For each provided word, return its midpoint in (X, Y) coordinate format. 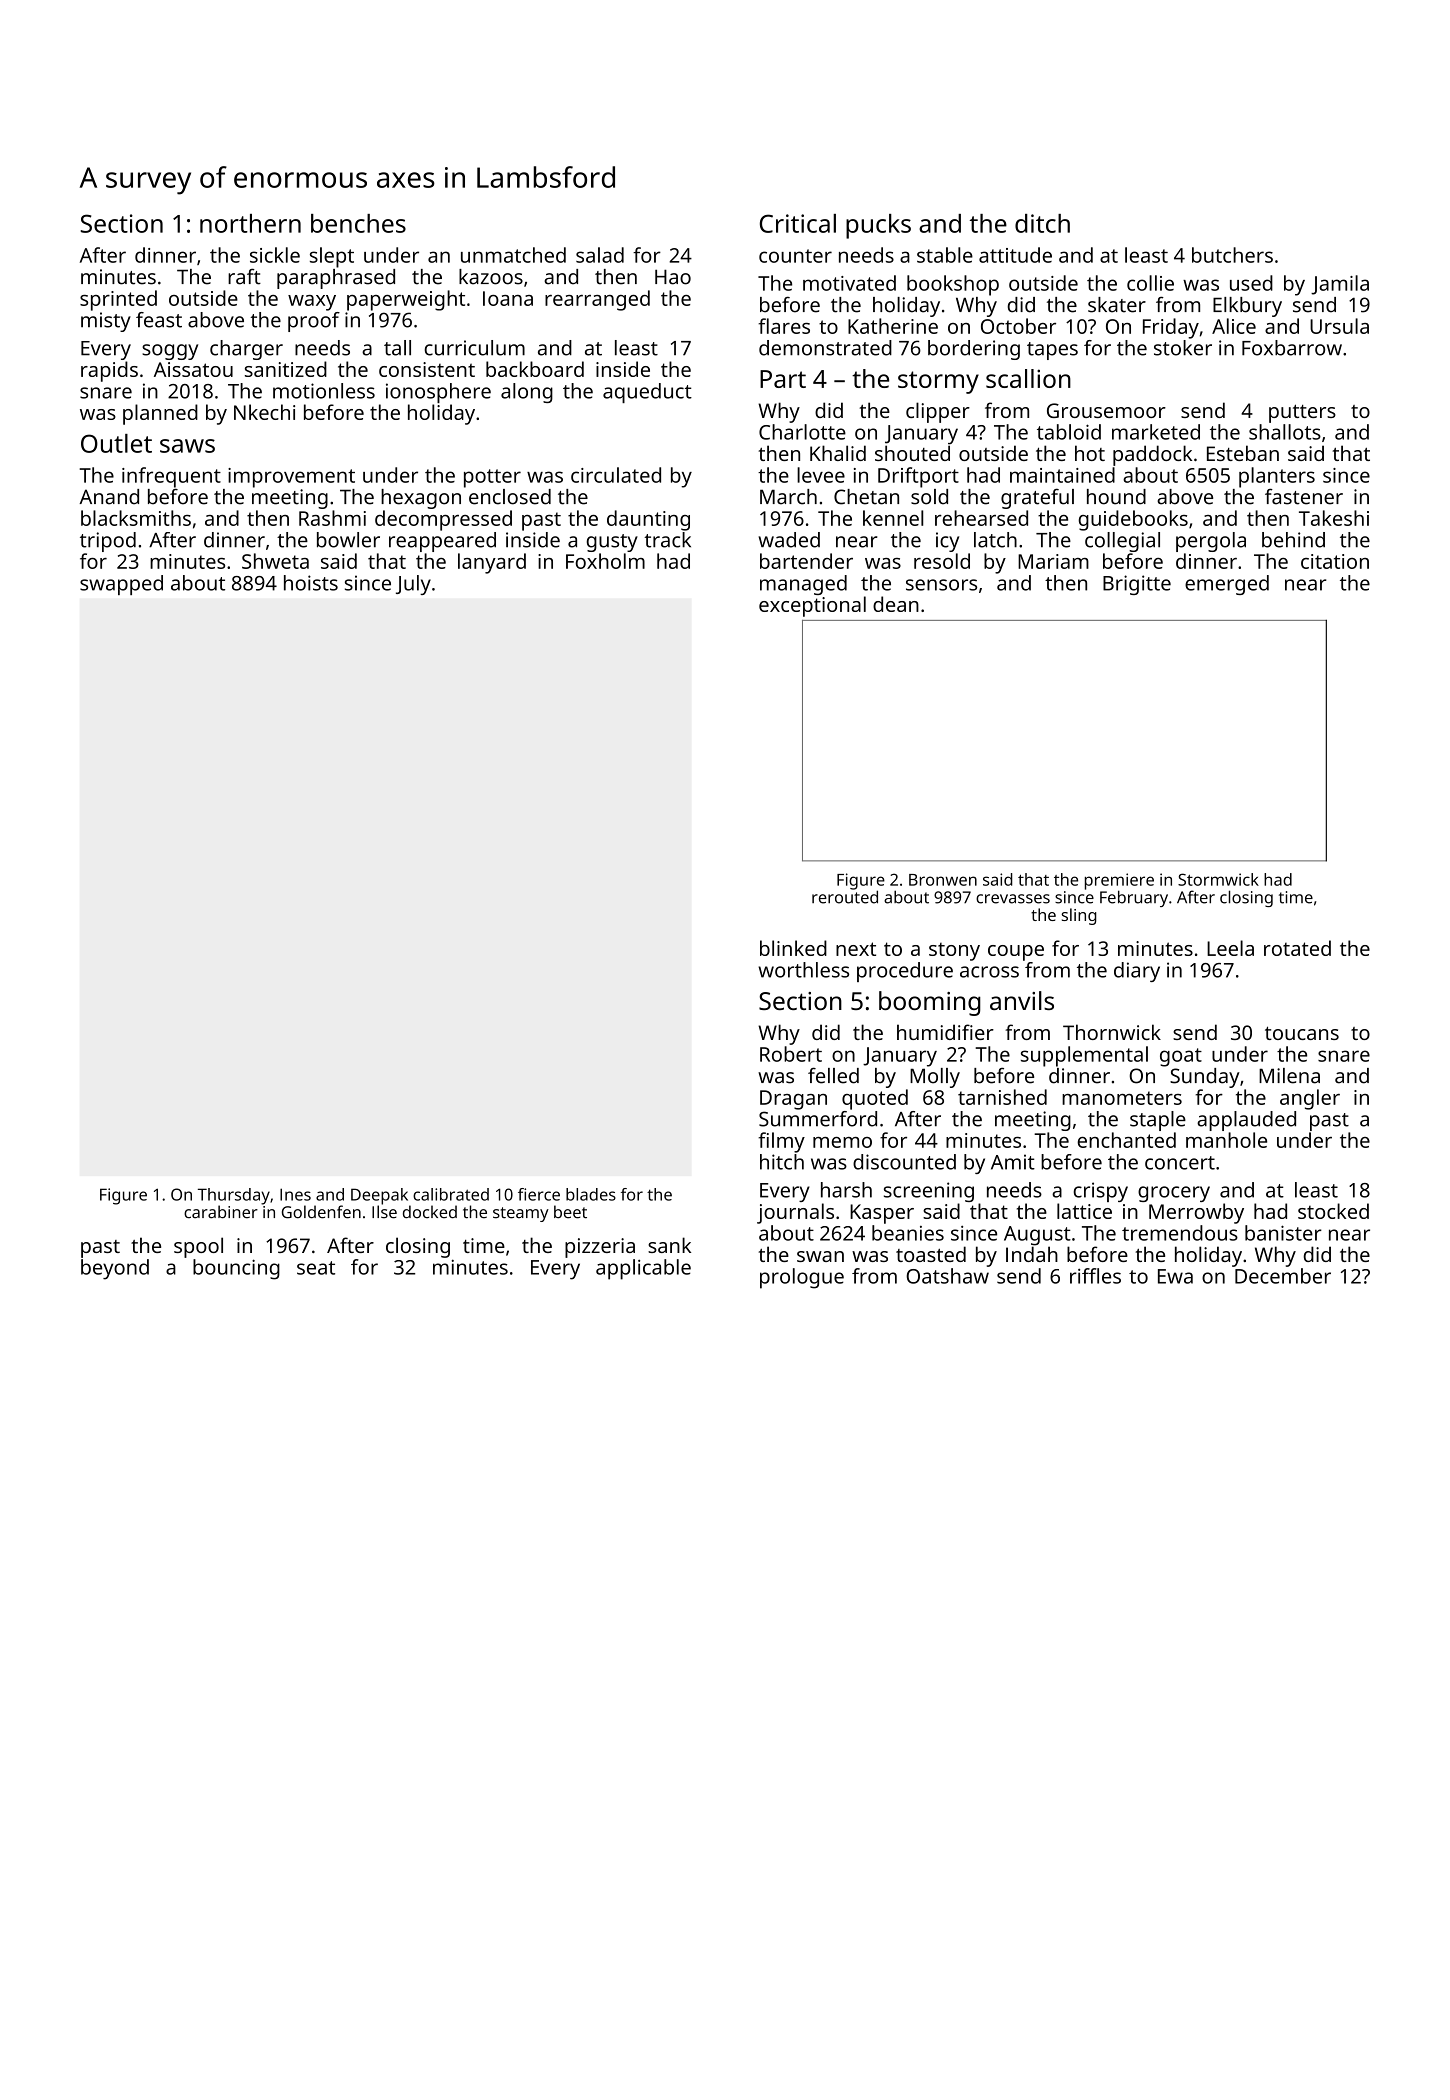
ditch (1042, 223)
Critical (798, 223)
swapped (121, 585)
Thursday (234, 1196)
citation (1335, 561)
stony (954, 952)
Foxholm (605, 561)
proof (314, 322)
